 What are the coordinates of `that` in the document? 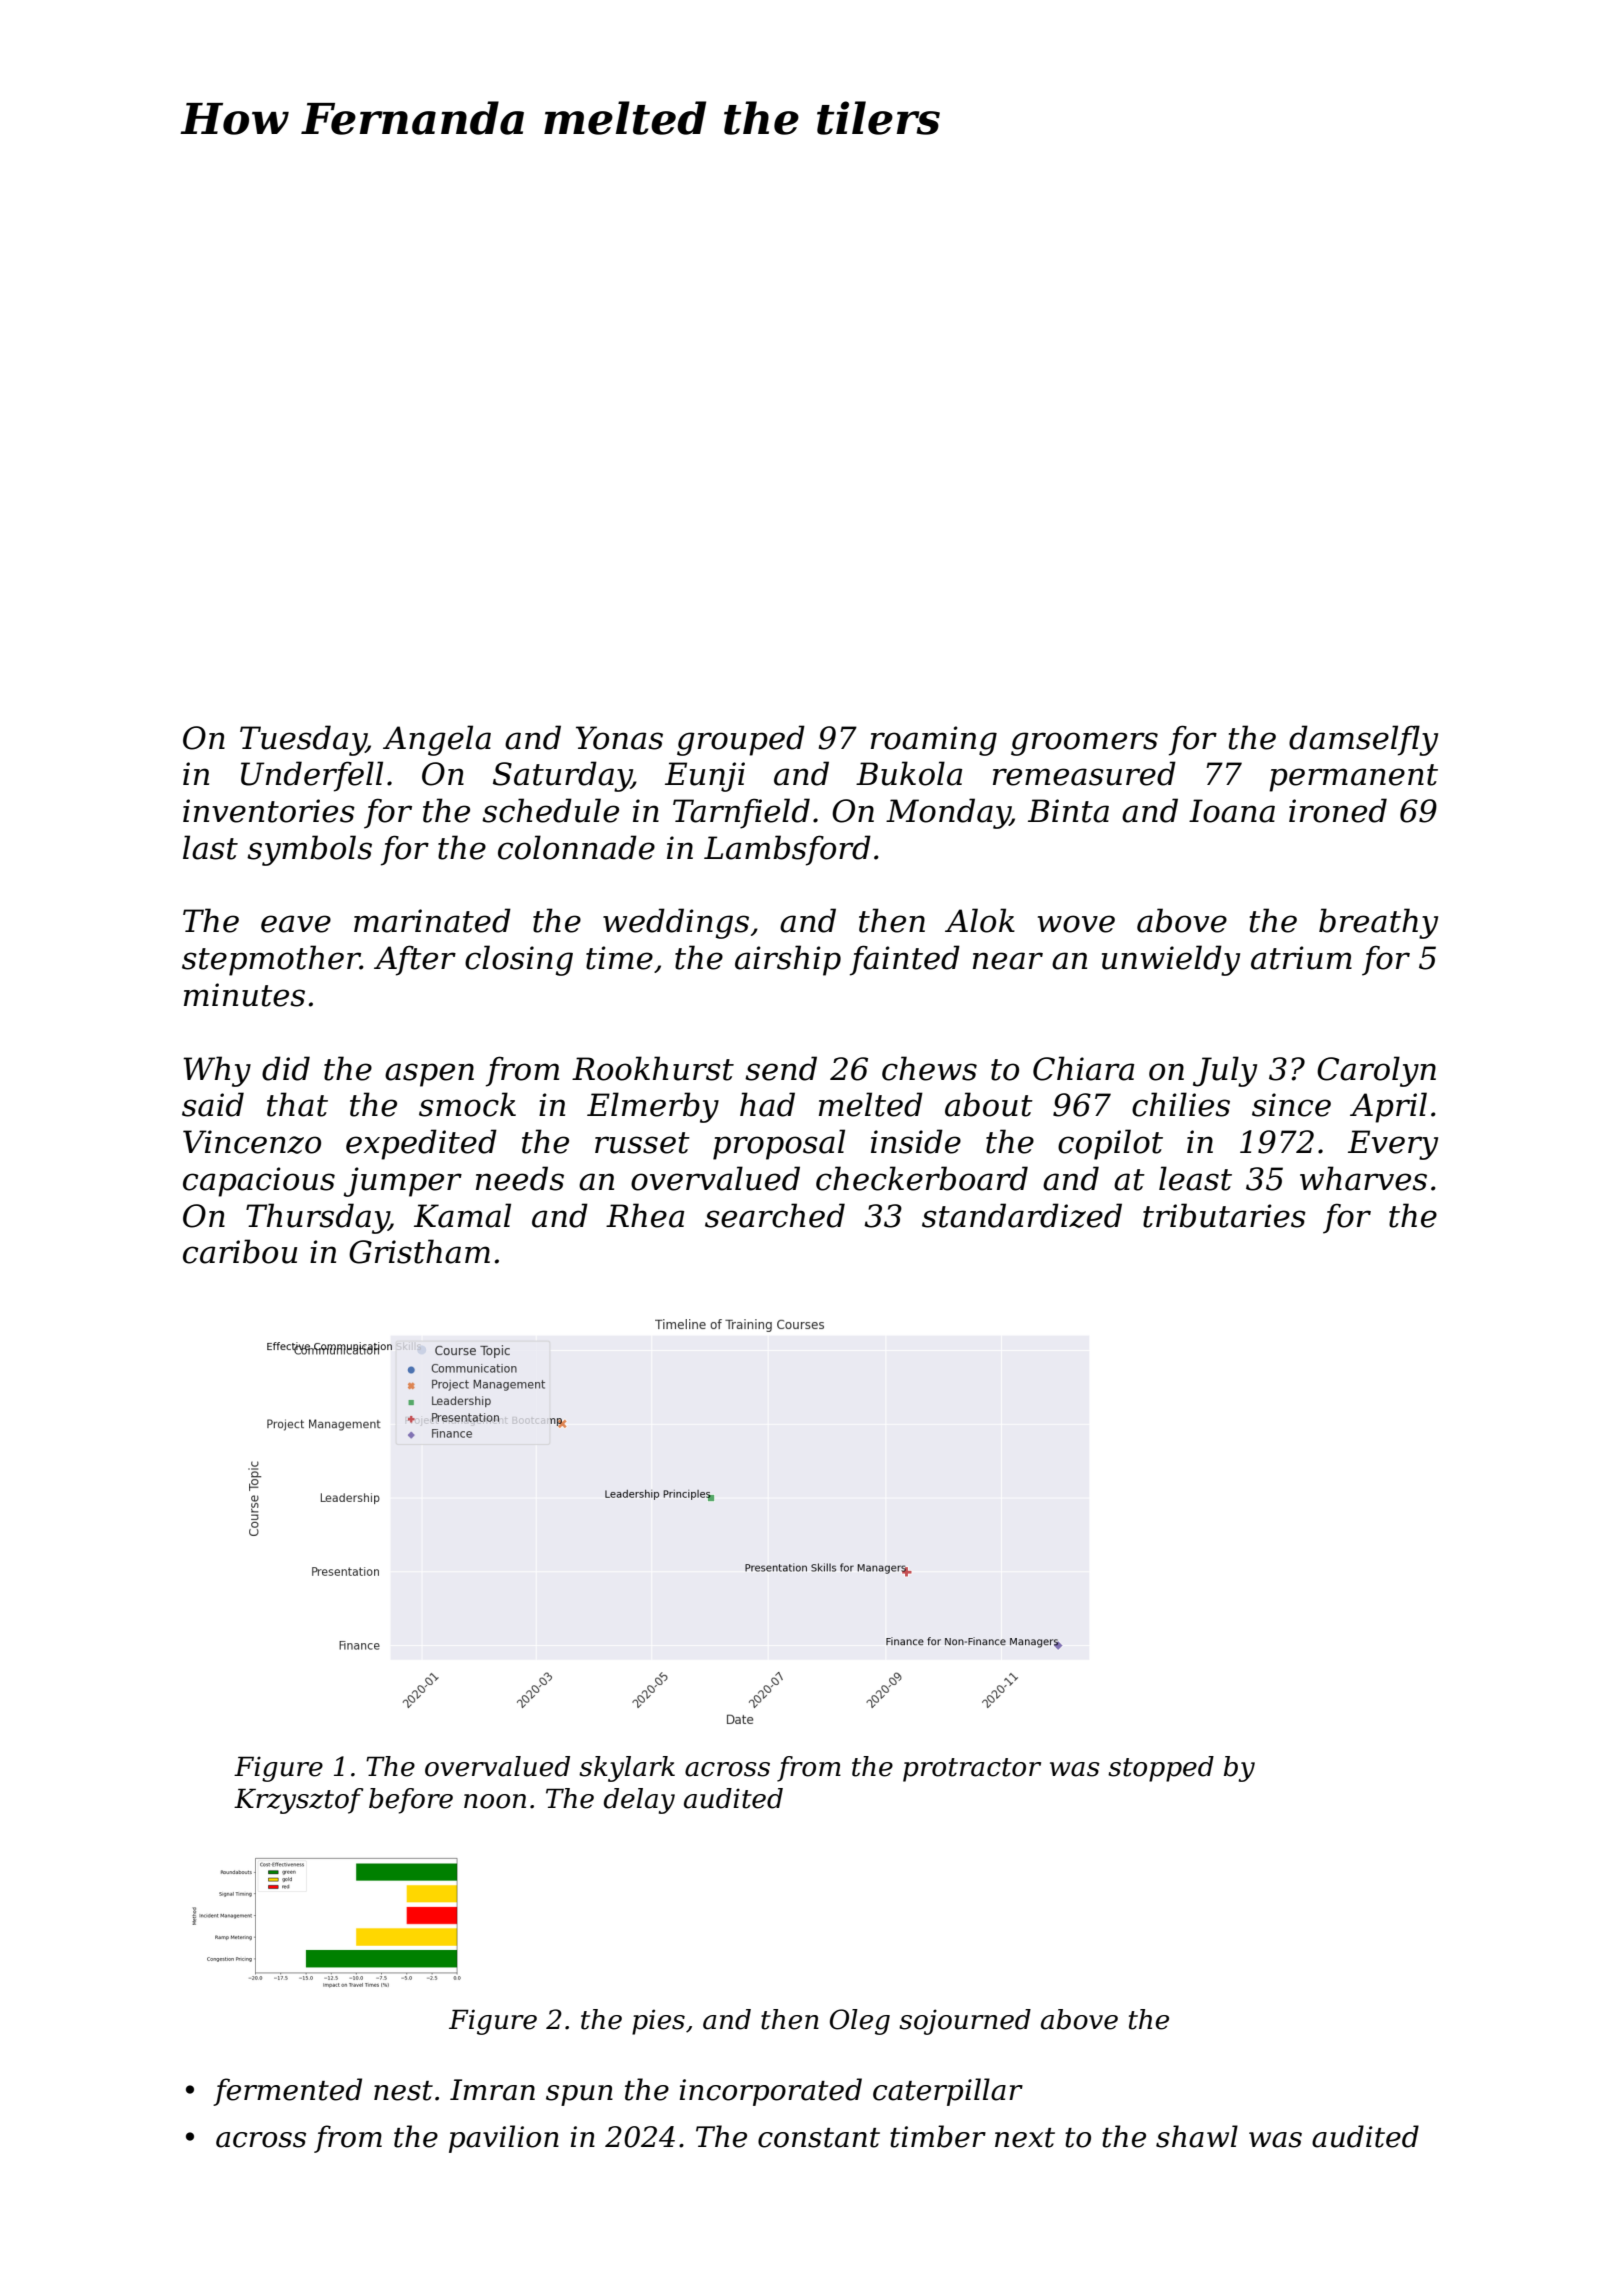 It's located at (297, 1104).
